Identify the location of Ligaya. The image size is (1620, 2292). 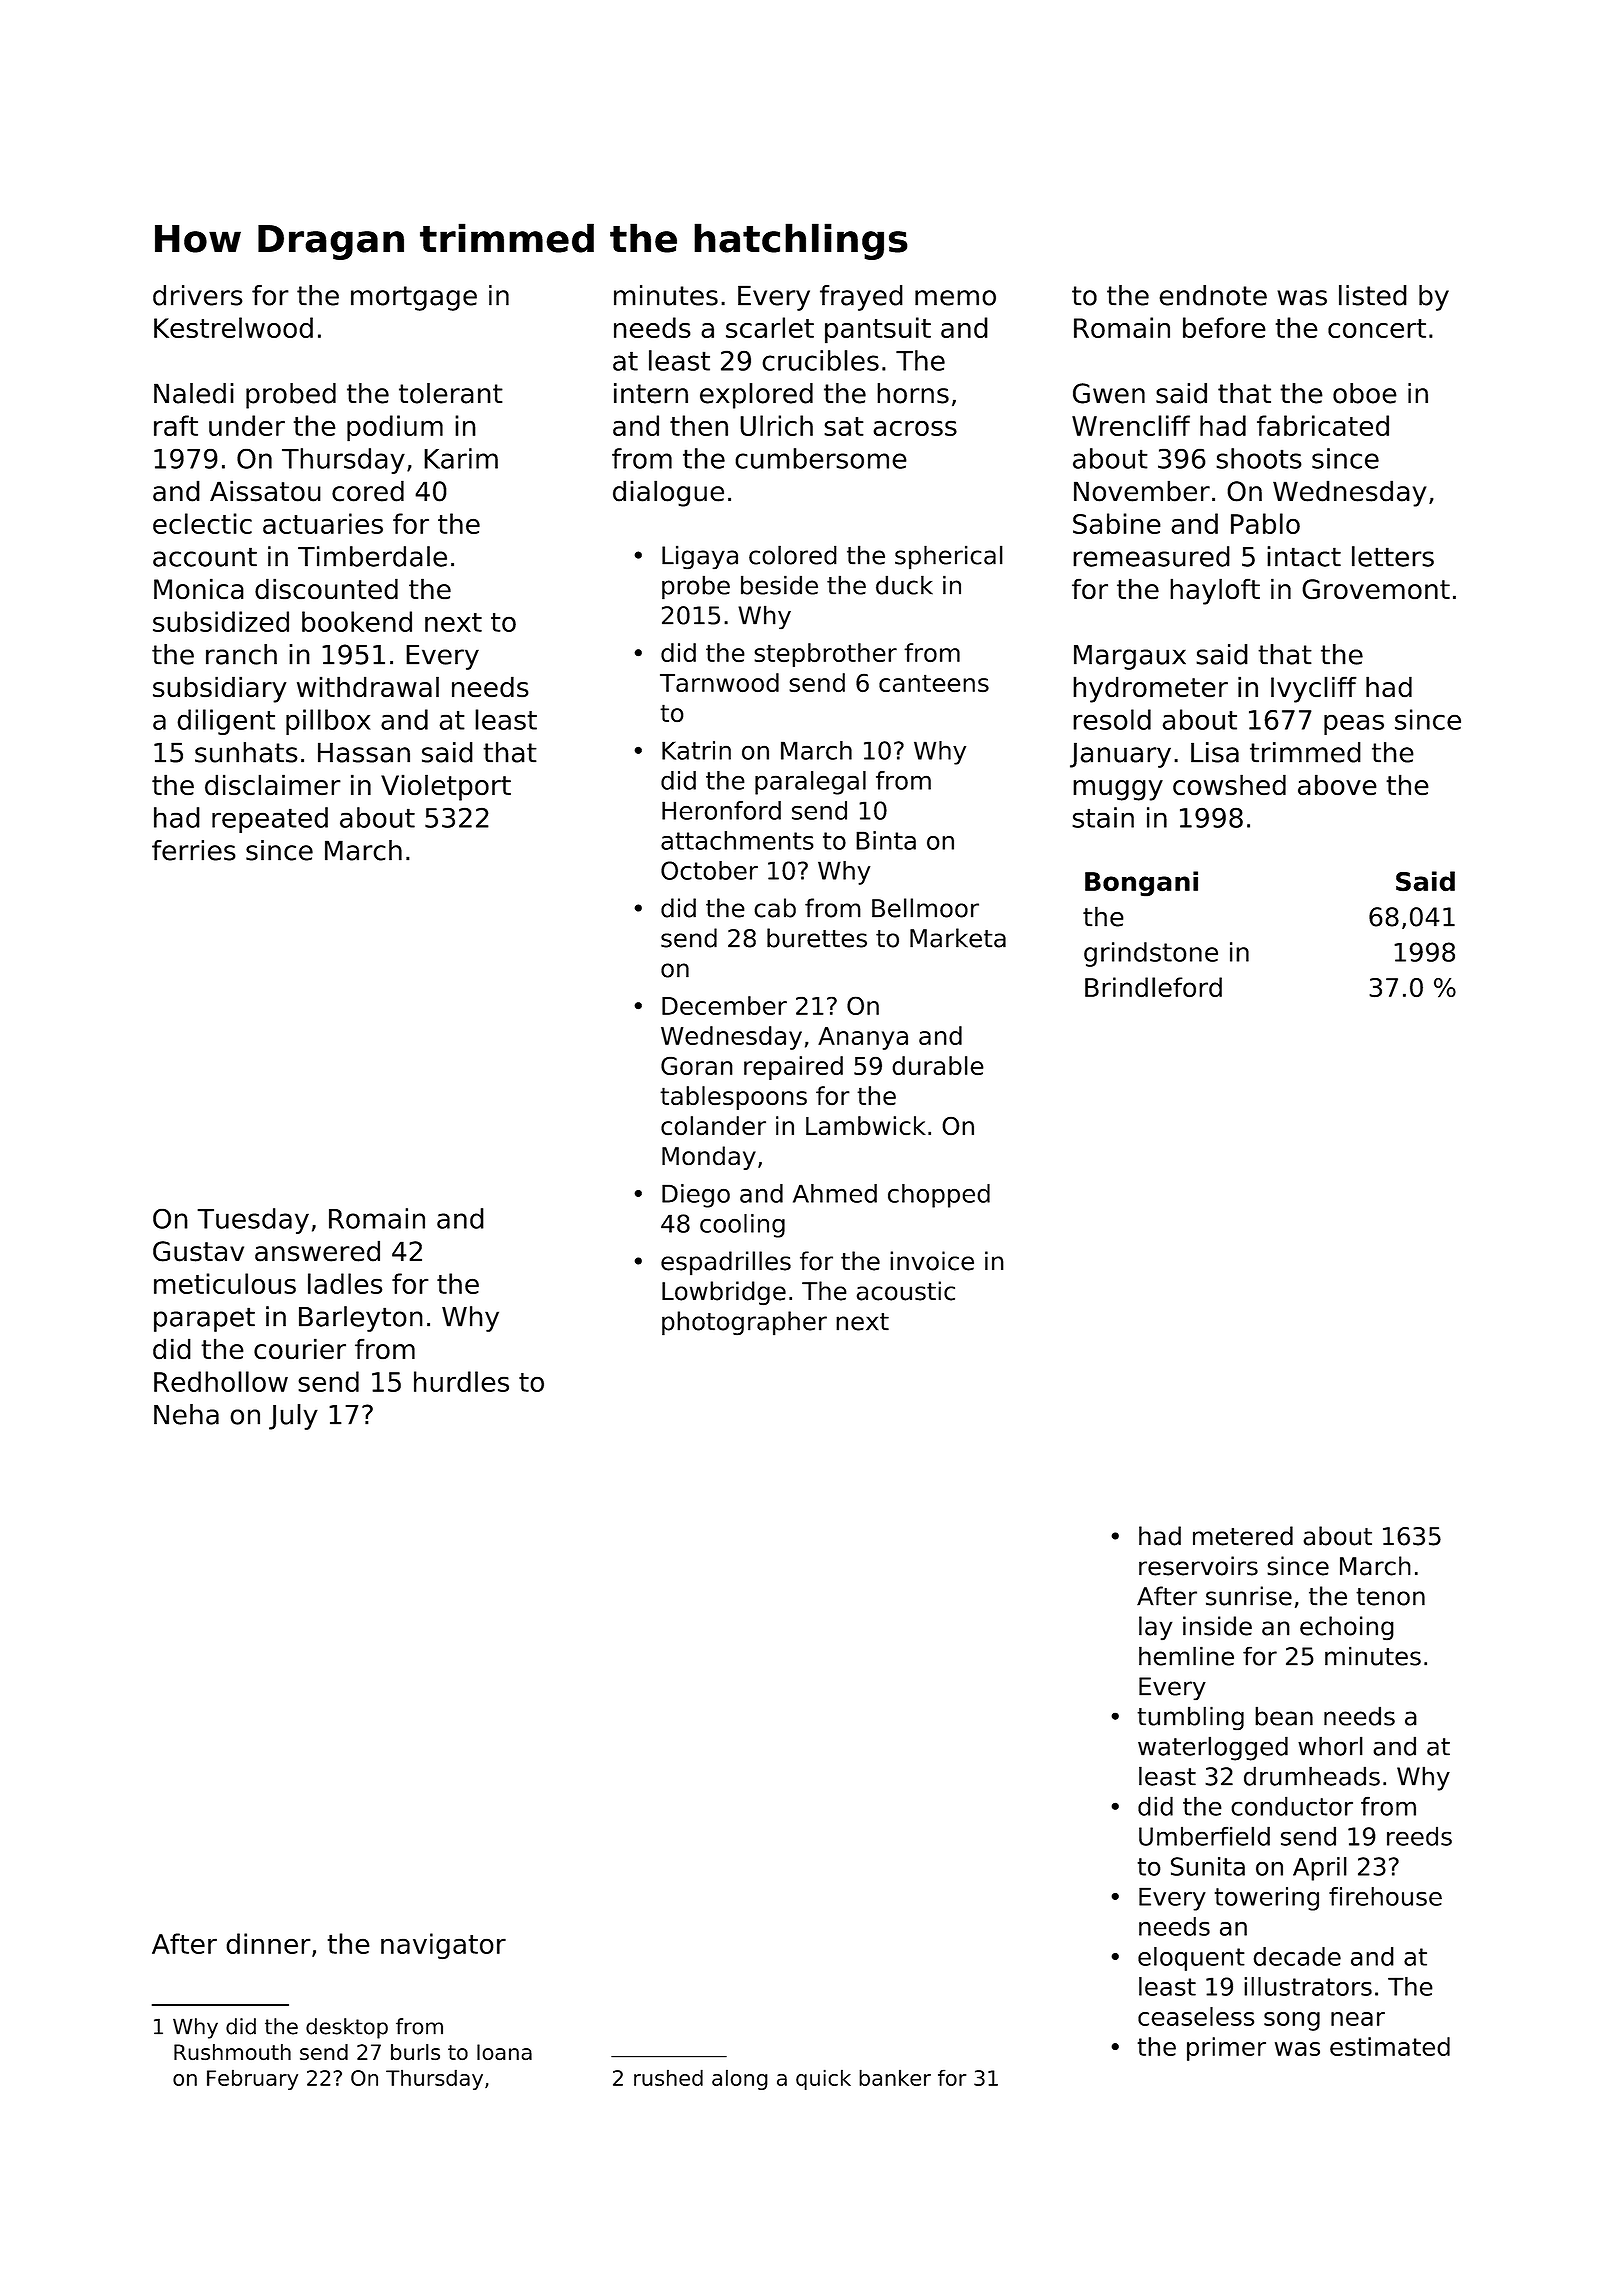
(700, 557).
